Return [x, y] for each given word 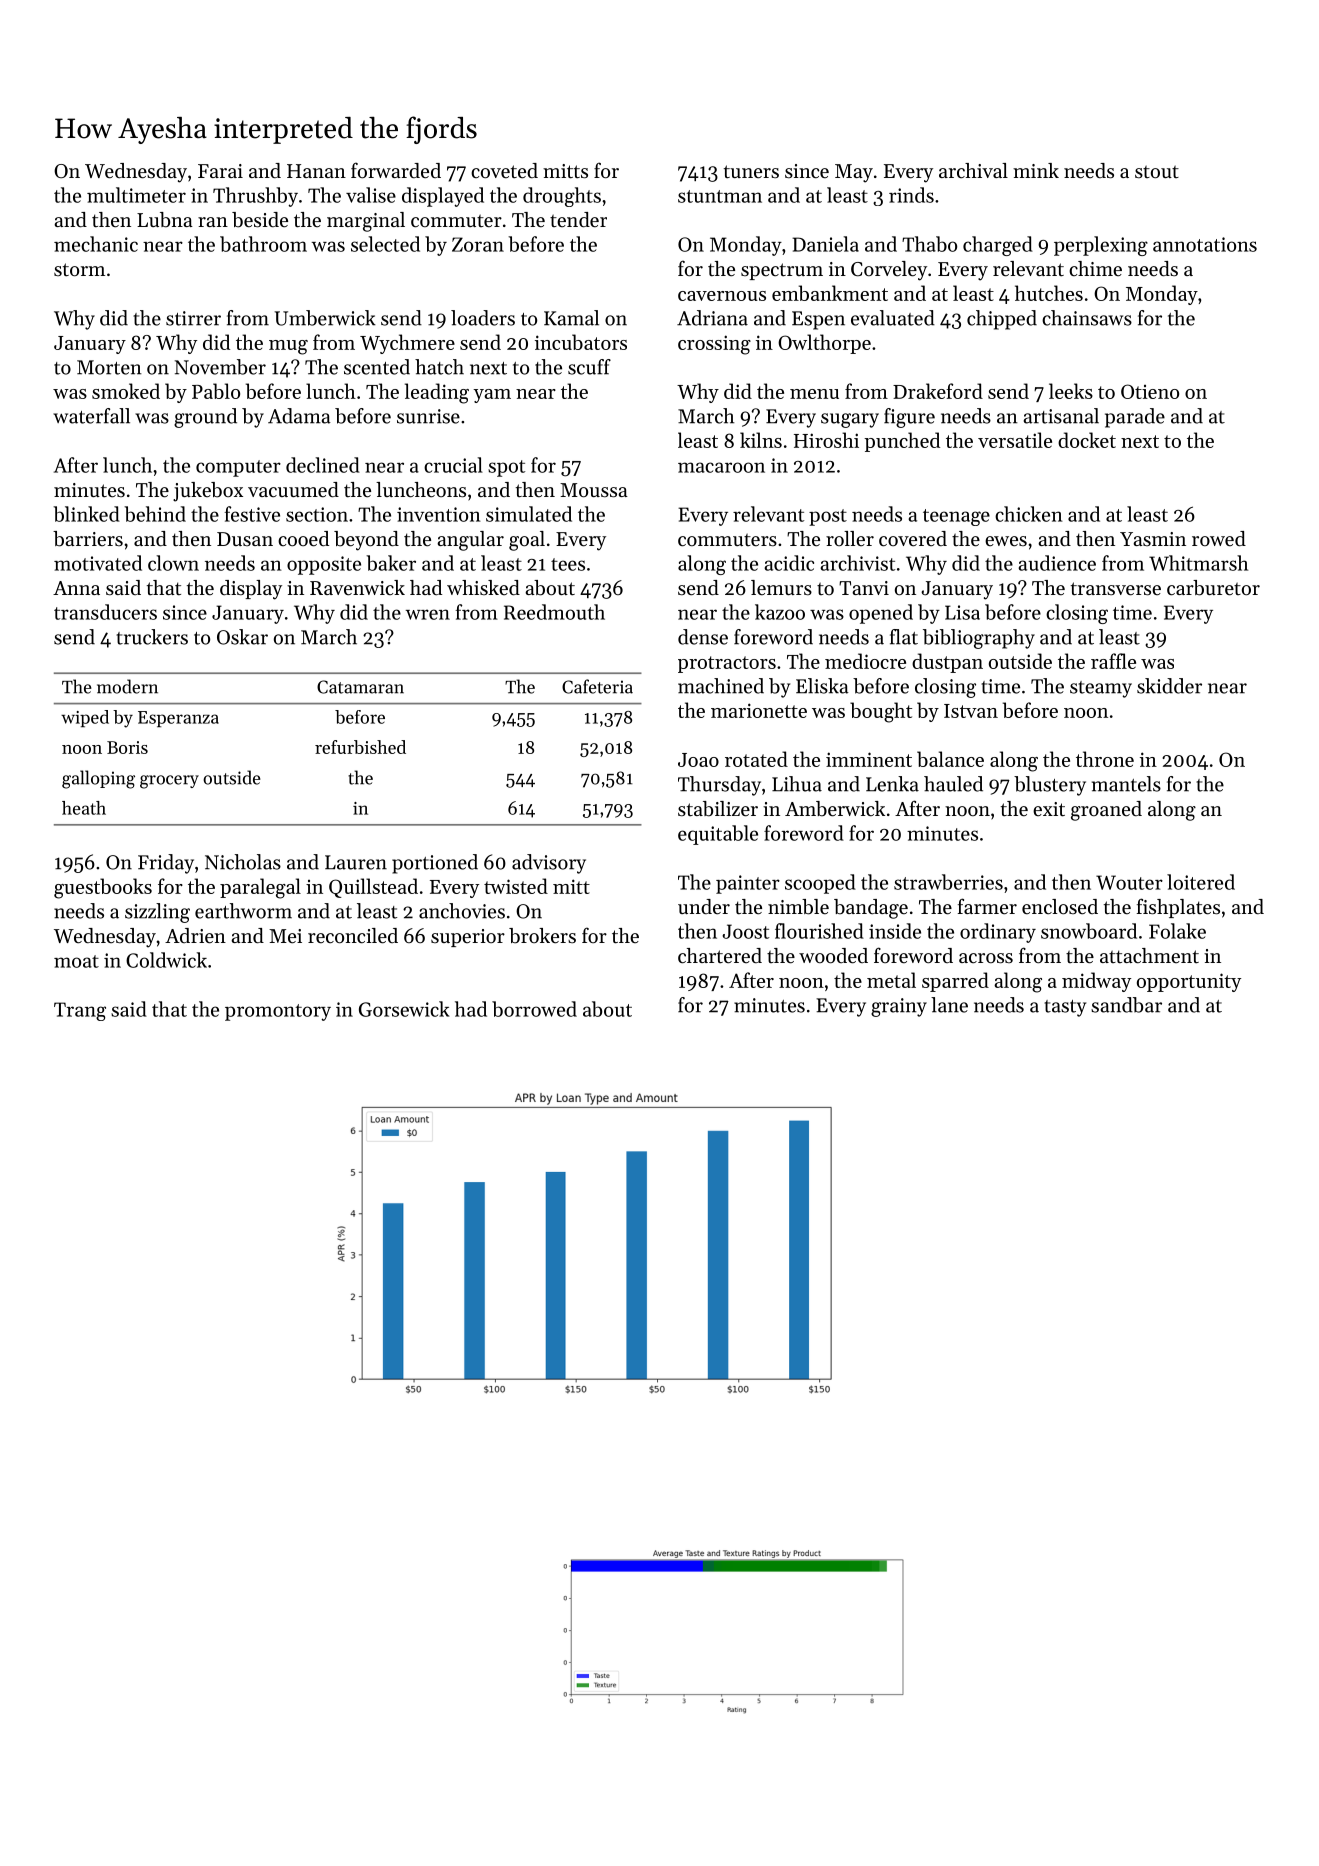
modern [127, 686]
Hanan [316, 171]
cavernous [722, 296]
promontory [278, 1012]
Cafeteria [597, 686]
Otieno [1150, 391]
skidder [1169, 686]
